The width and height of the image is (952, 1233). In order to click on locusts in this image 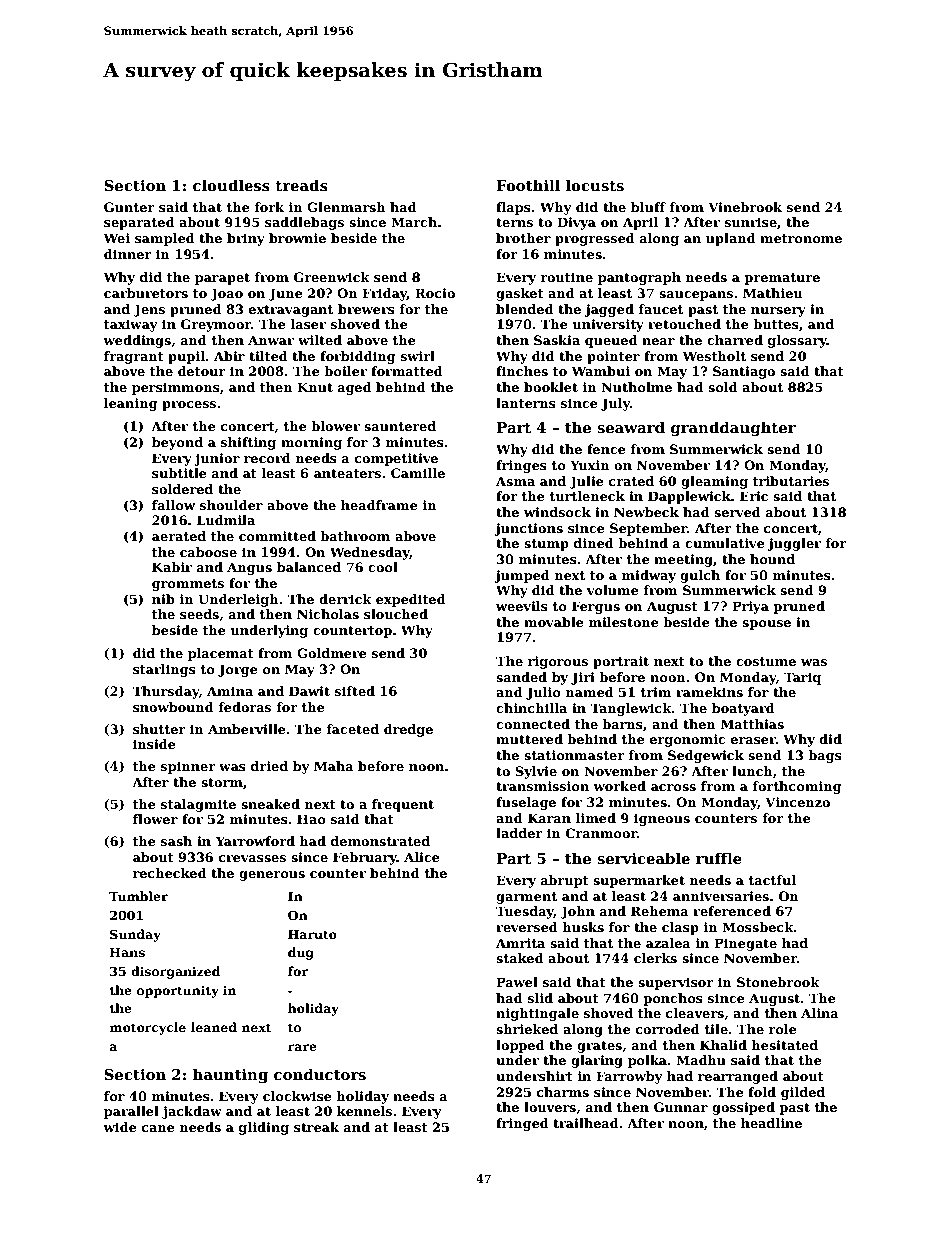, I will do `click(595, 185)`.
